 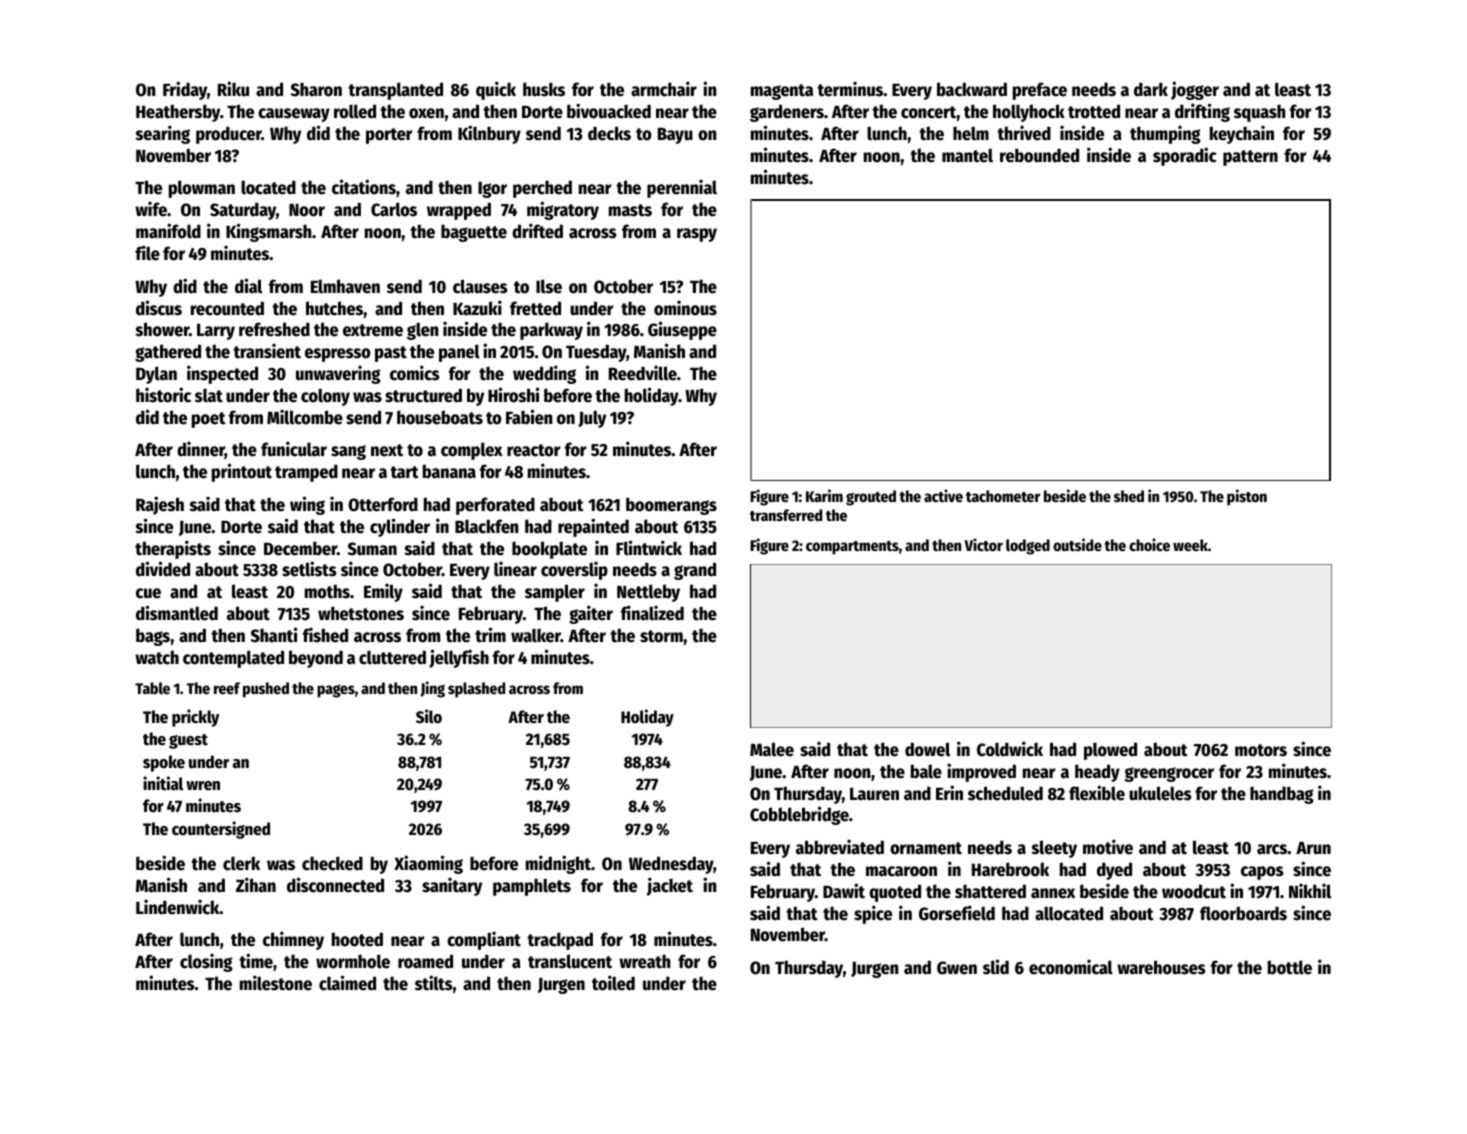 I want to click on setlists, so click(x=309, y=569).
